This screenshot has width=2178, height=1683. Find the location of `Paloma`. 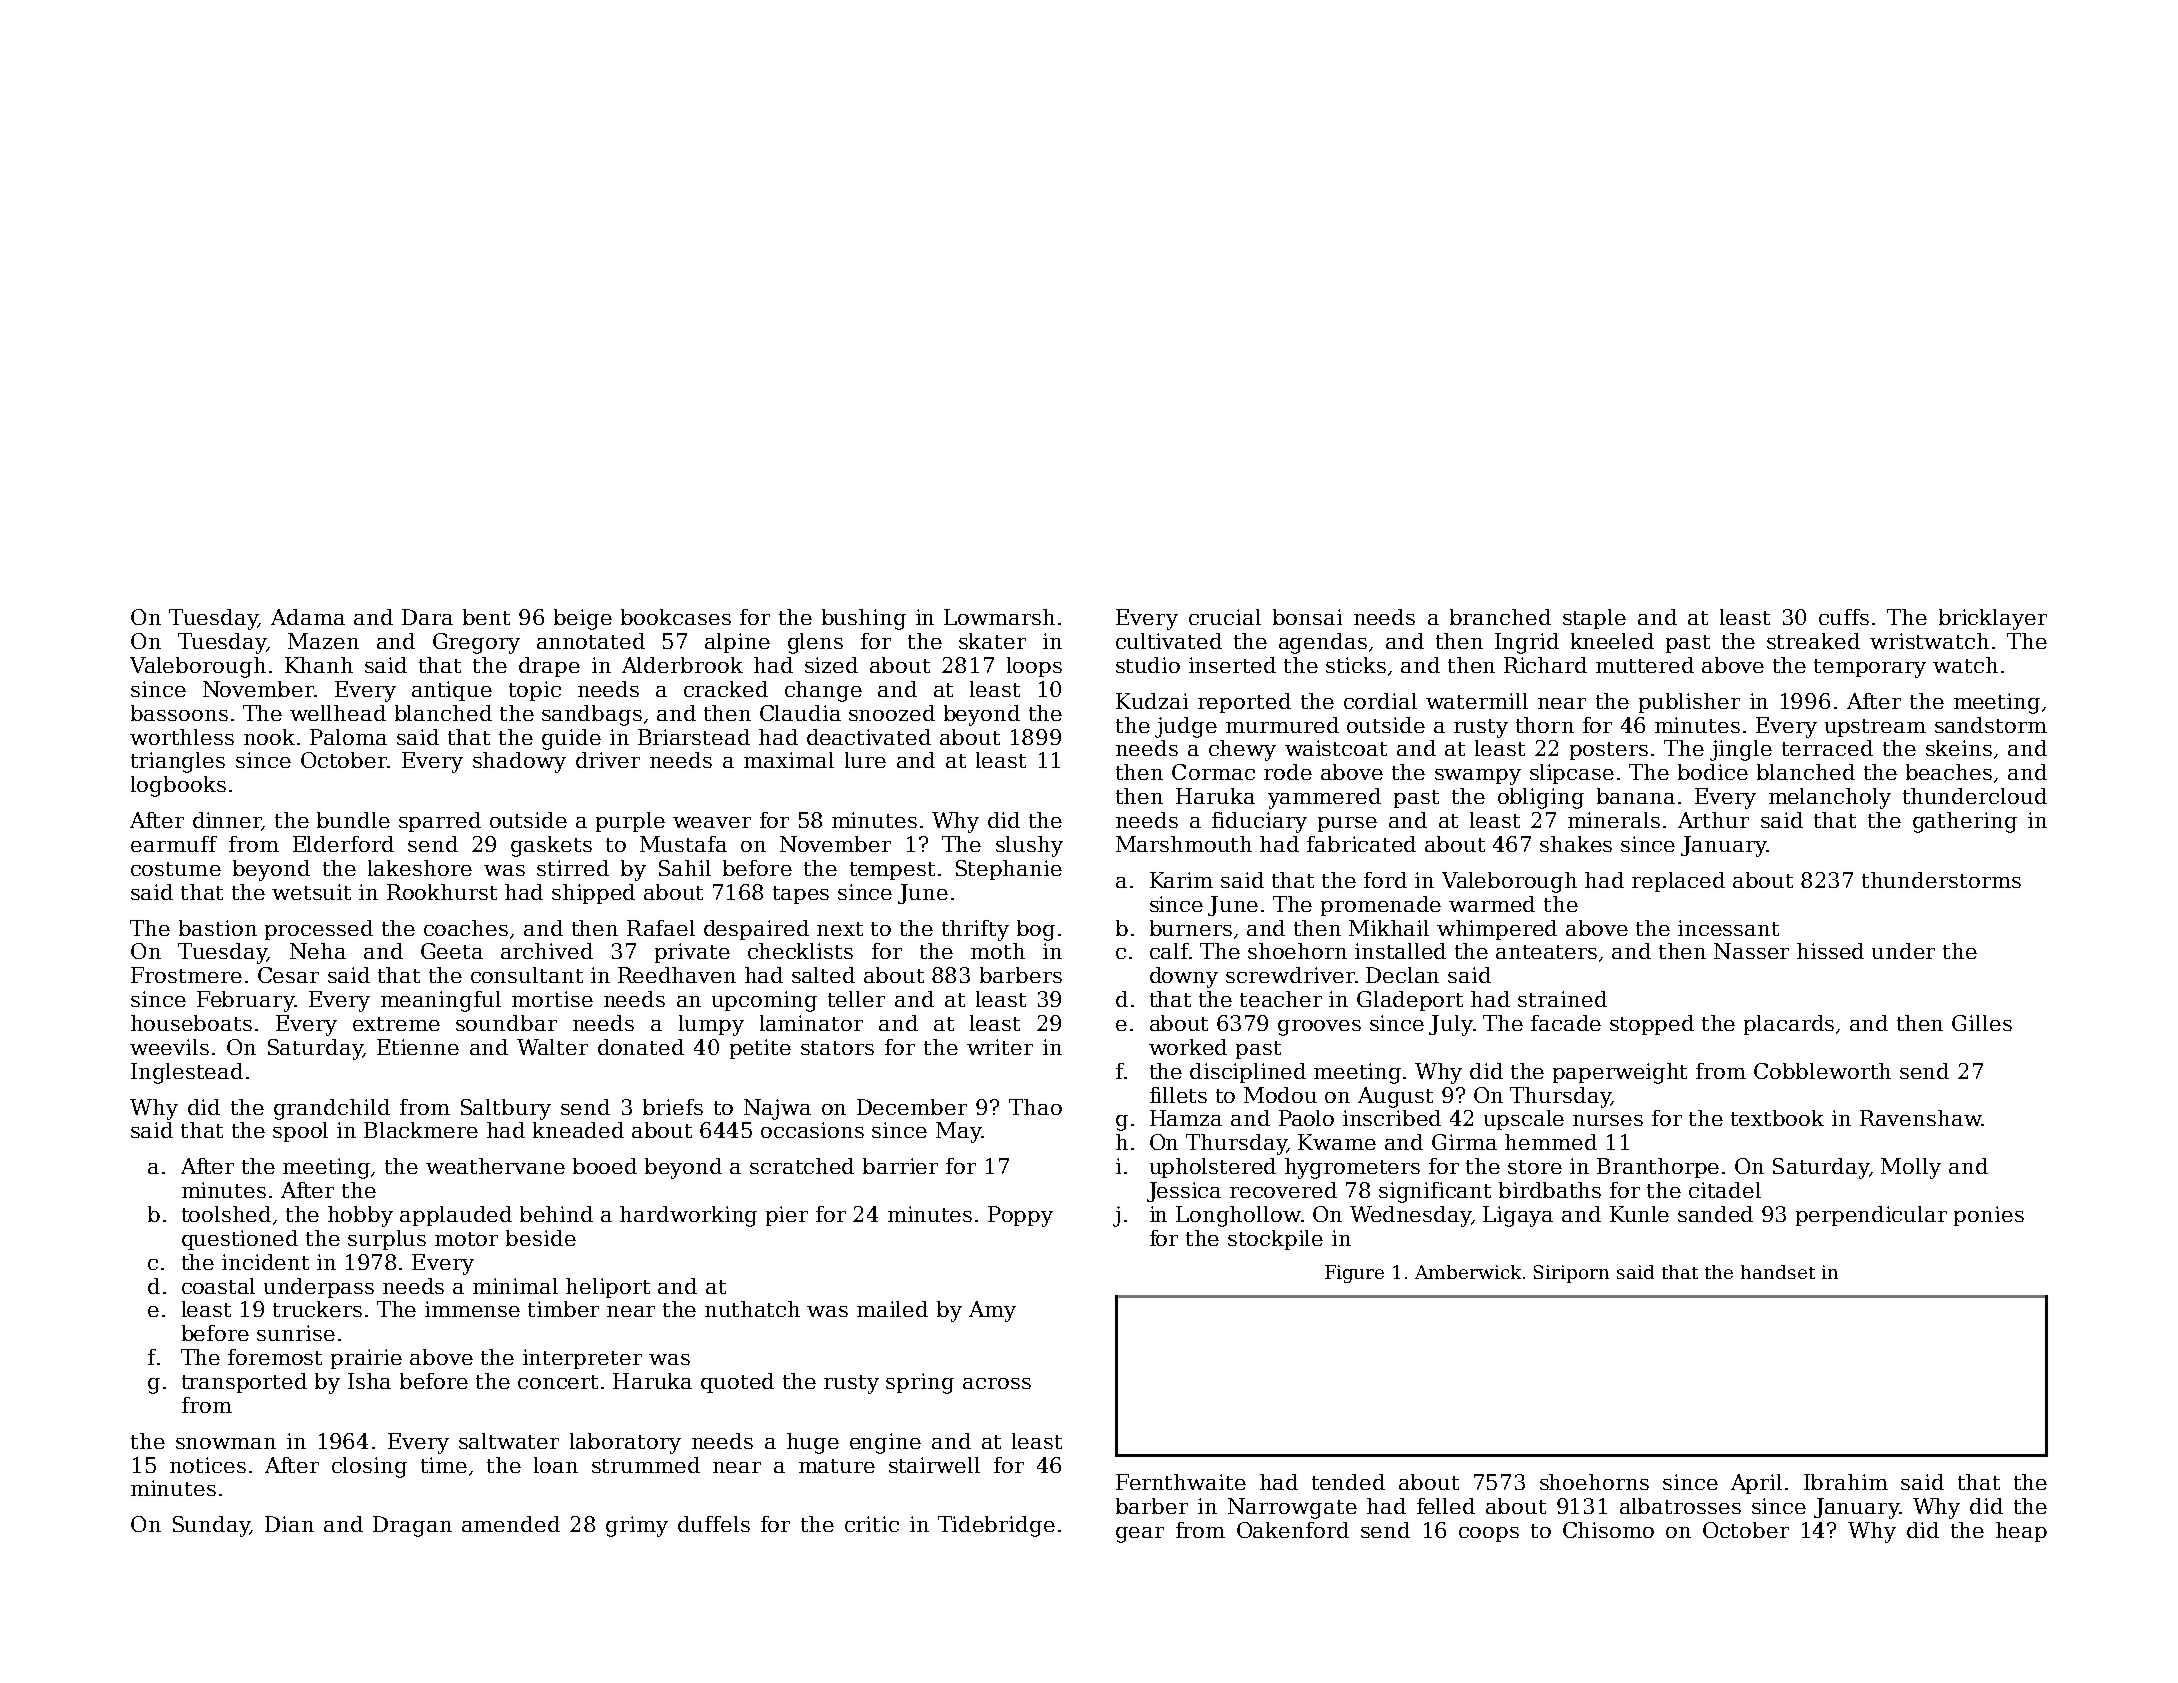

Paloma is located at coordinates (348, 737).
